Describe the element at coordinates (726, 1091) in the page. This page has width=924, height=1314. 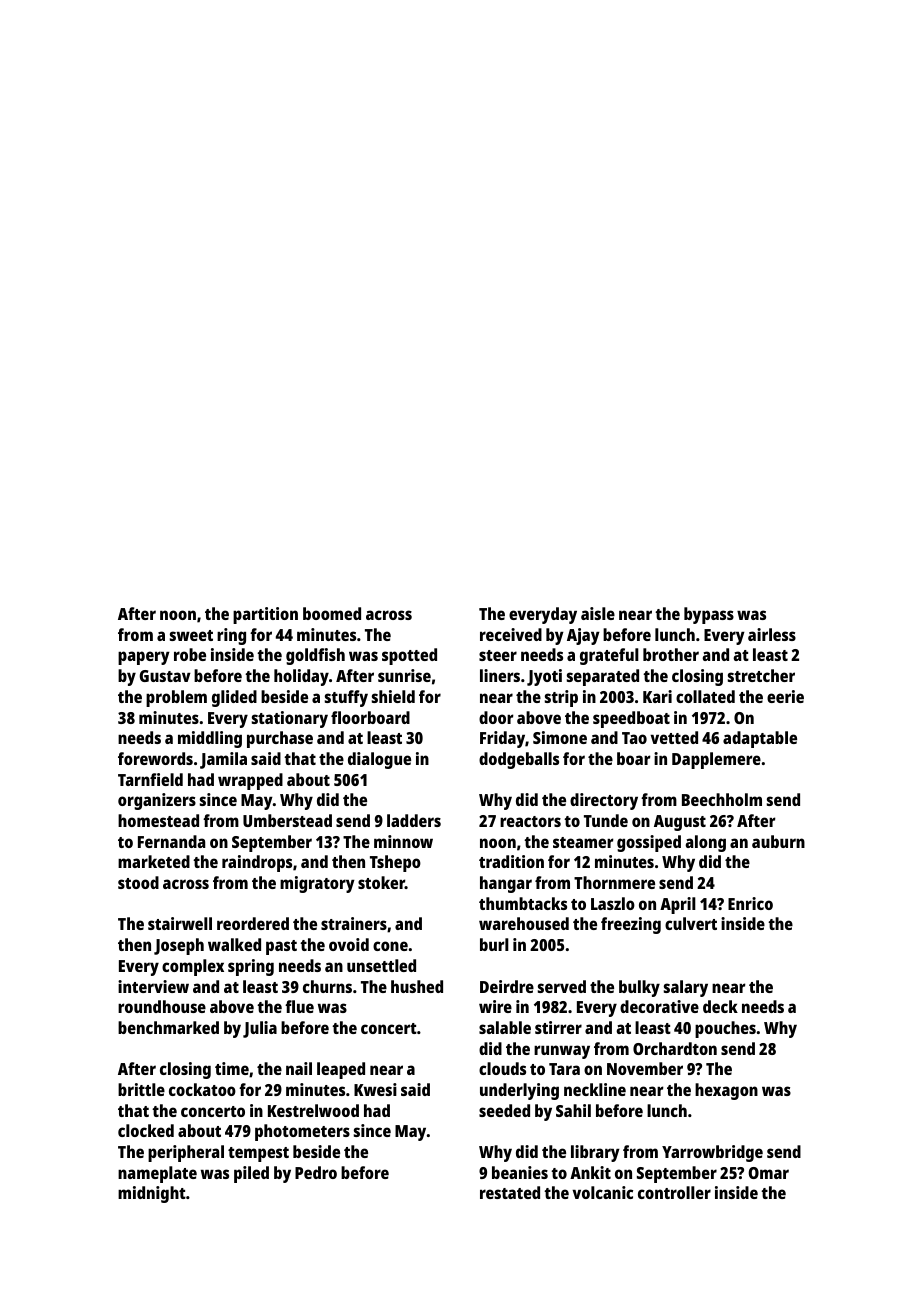
I see `hexagon` at that location.
